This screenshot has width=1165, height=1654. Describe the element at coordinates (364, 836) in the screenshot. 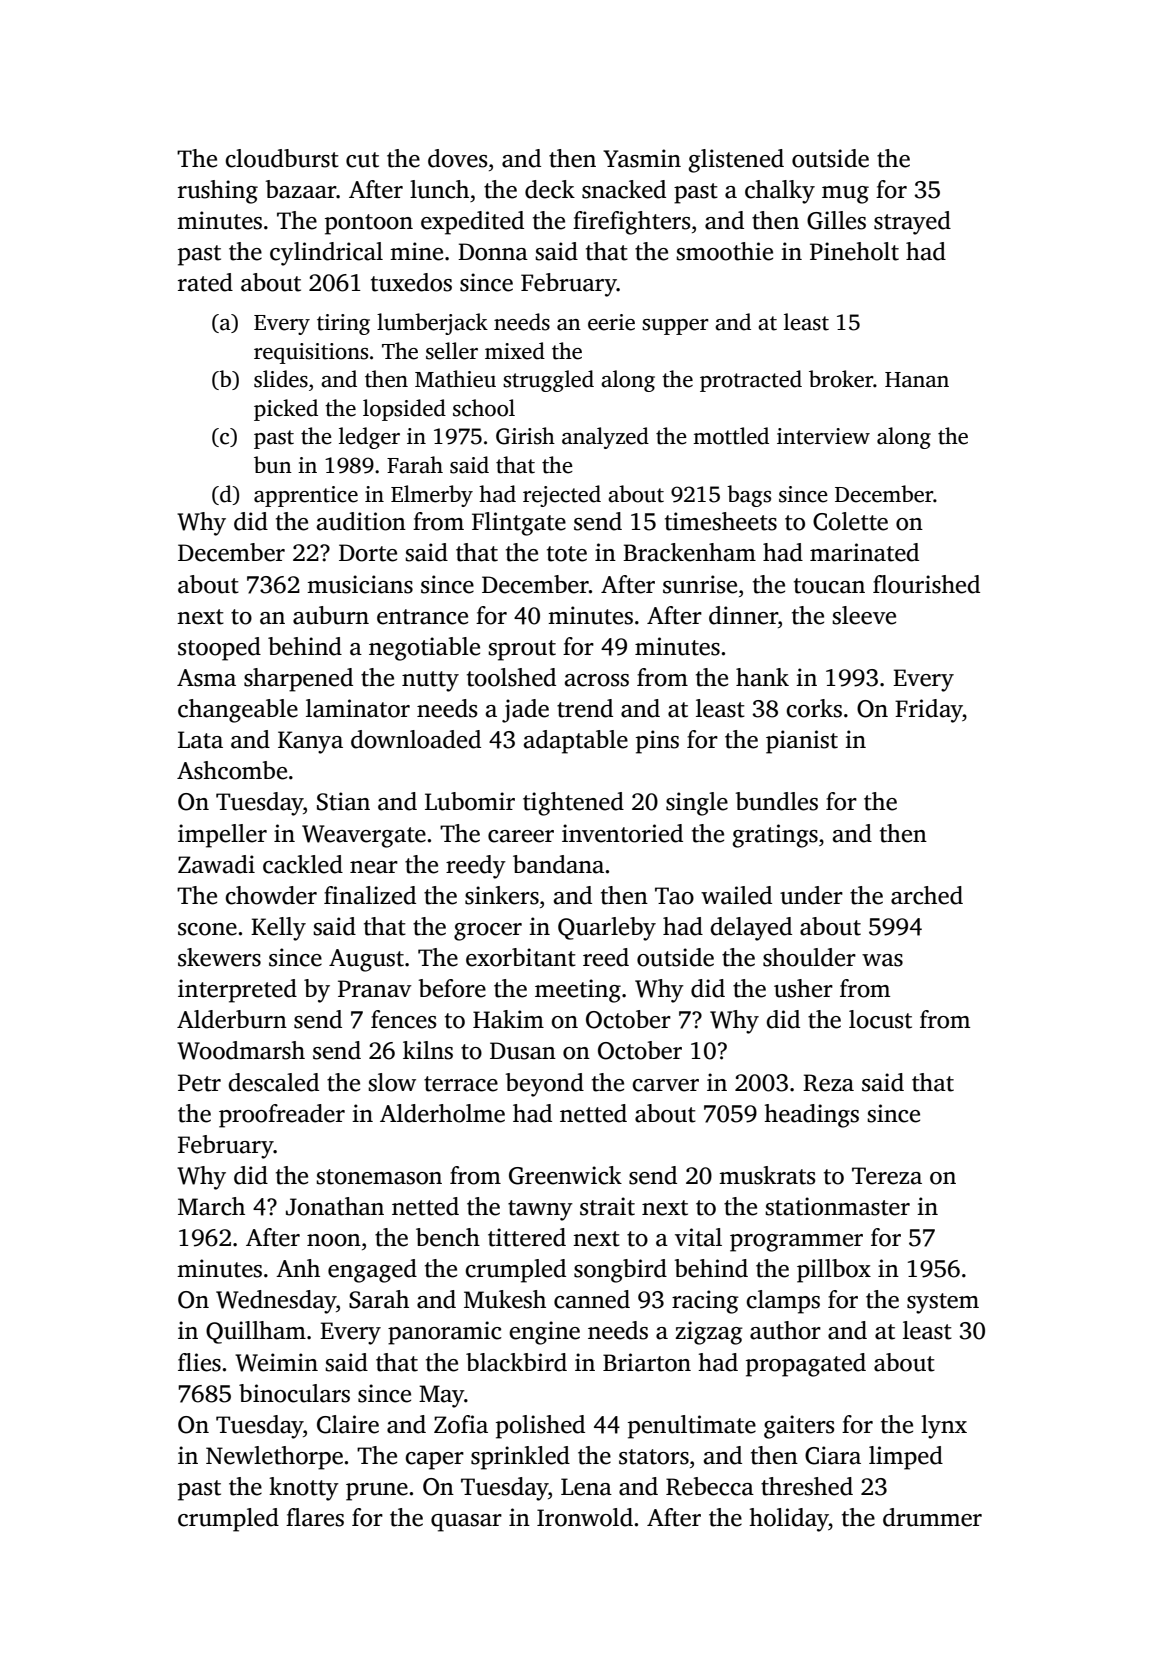

I see `Weavergate` at that location.
